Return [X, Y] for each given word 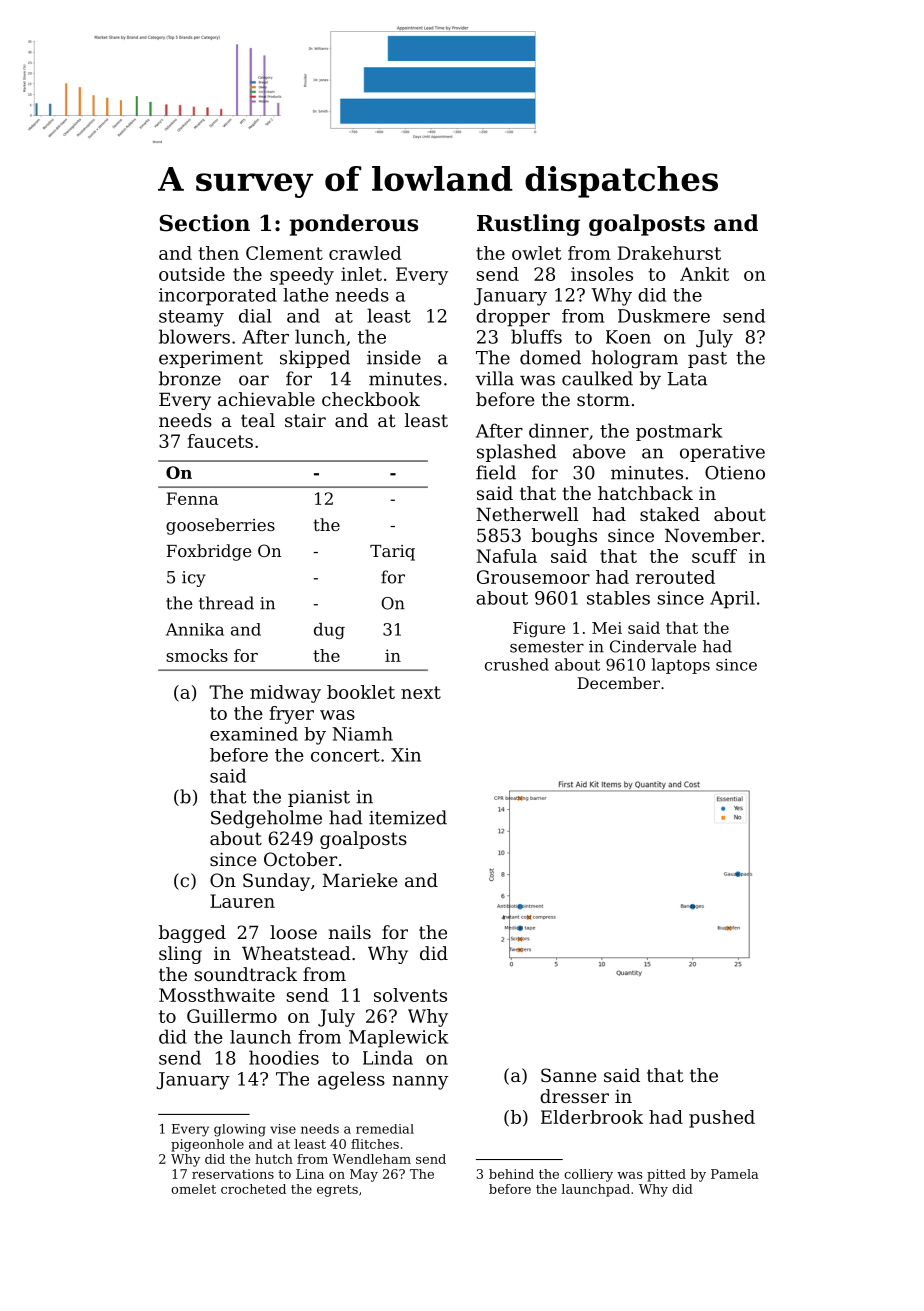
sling [180, 955]
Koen [628, 337]
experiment [211, 359]
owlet [536, 253]
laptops [681, 666]
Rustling [528, 225]
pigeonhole [207, 1145]
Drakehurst [669, 253]
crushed [517, 664]
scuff [714, 556]
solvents [410, 995]
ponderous [354, 225]
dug [329, 631]
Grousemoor [533, 577]
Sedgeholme [266, 819]
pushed [722, 1119]
